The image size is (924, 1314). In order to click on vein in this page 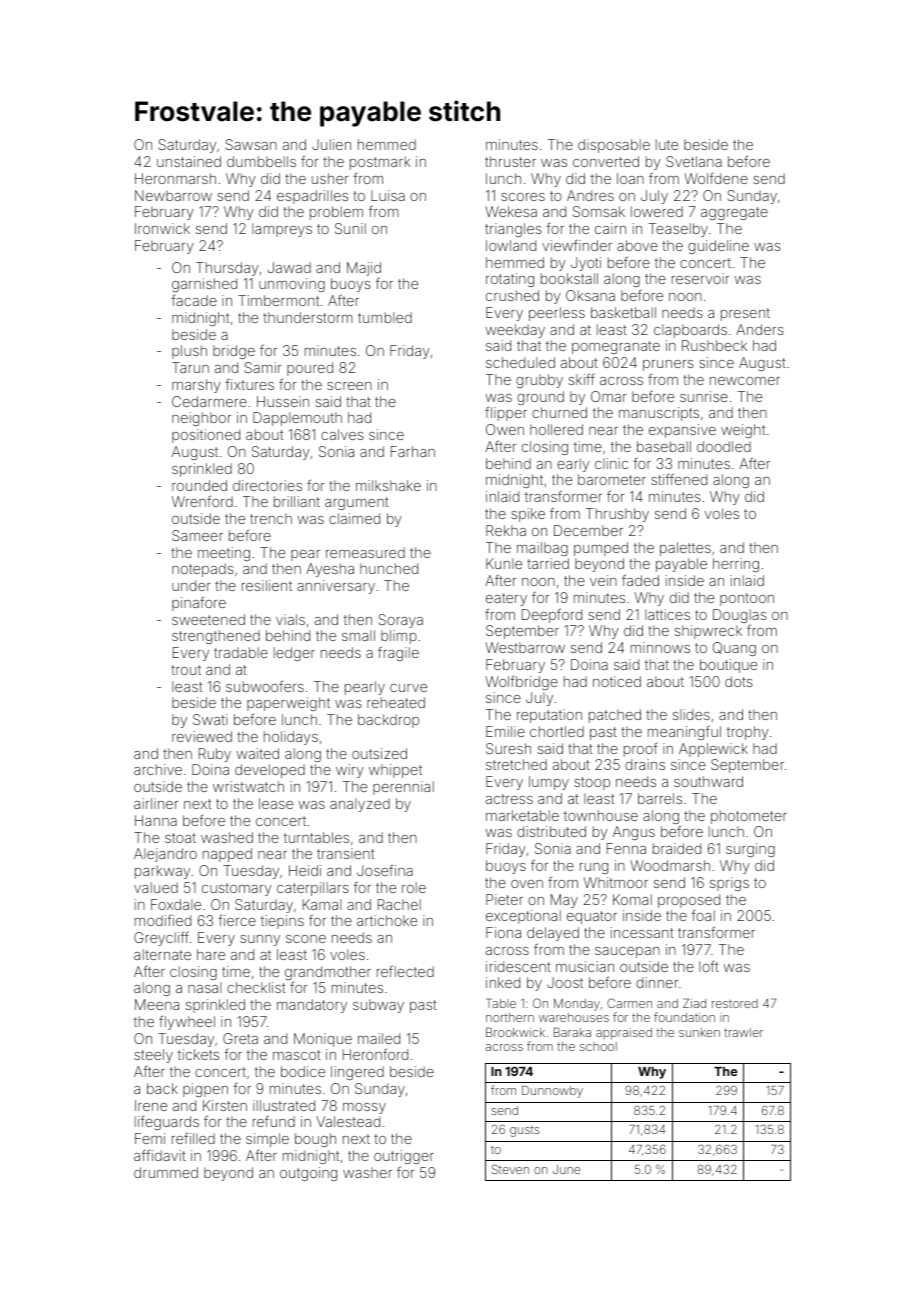, I will do `click(603, 580)`.
